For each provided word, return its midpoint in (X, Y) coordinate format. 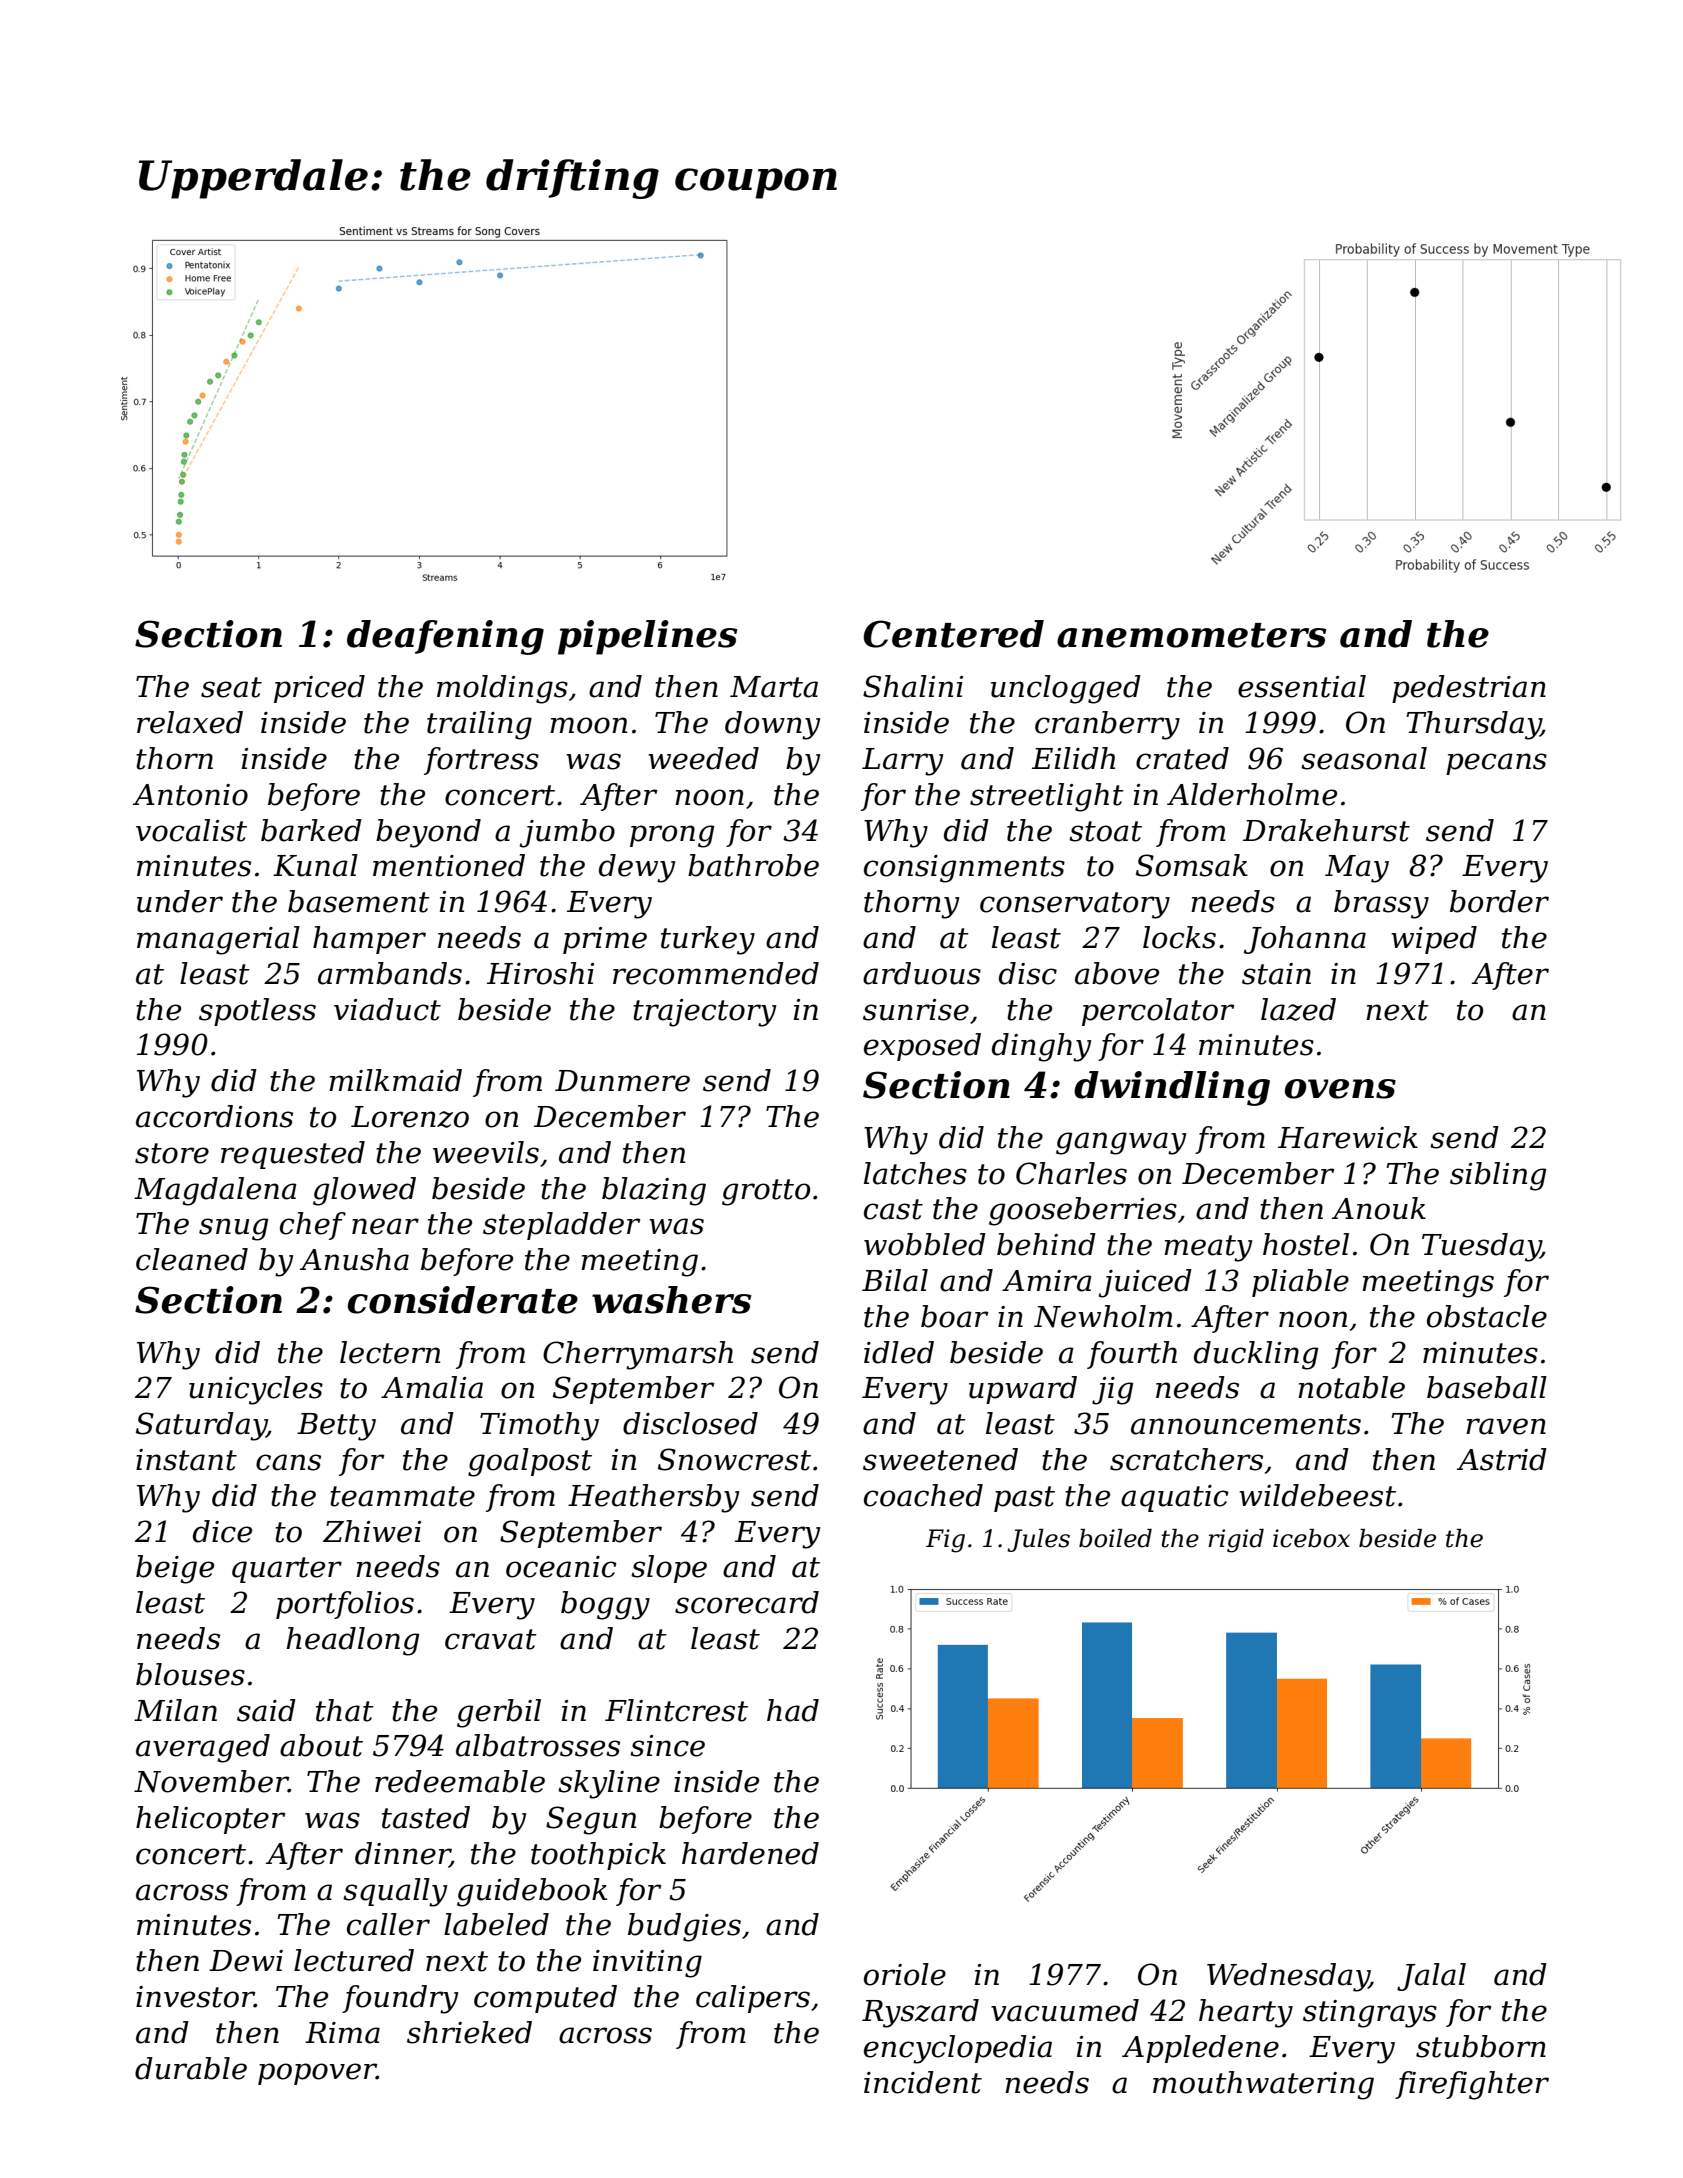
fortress (481, 761)
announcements (1246, 1424)
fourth (1132, 1355)
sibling (1498, 1176)
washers (671, 1300)
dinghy (1041, 1047)
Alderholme (1252, 794)
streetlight (1047, 797)
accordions (214, 1116)
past (1024, 1499)
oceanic (561, 1567)
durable (191, 2068)
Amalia (432, 1387)
